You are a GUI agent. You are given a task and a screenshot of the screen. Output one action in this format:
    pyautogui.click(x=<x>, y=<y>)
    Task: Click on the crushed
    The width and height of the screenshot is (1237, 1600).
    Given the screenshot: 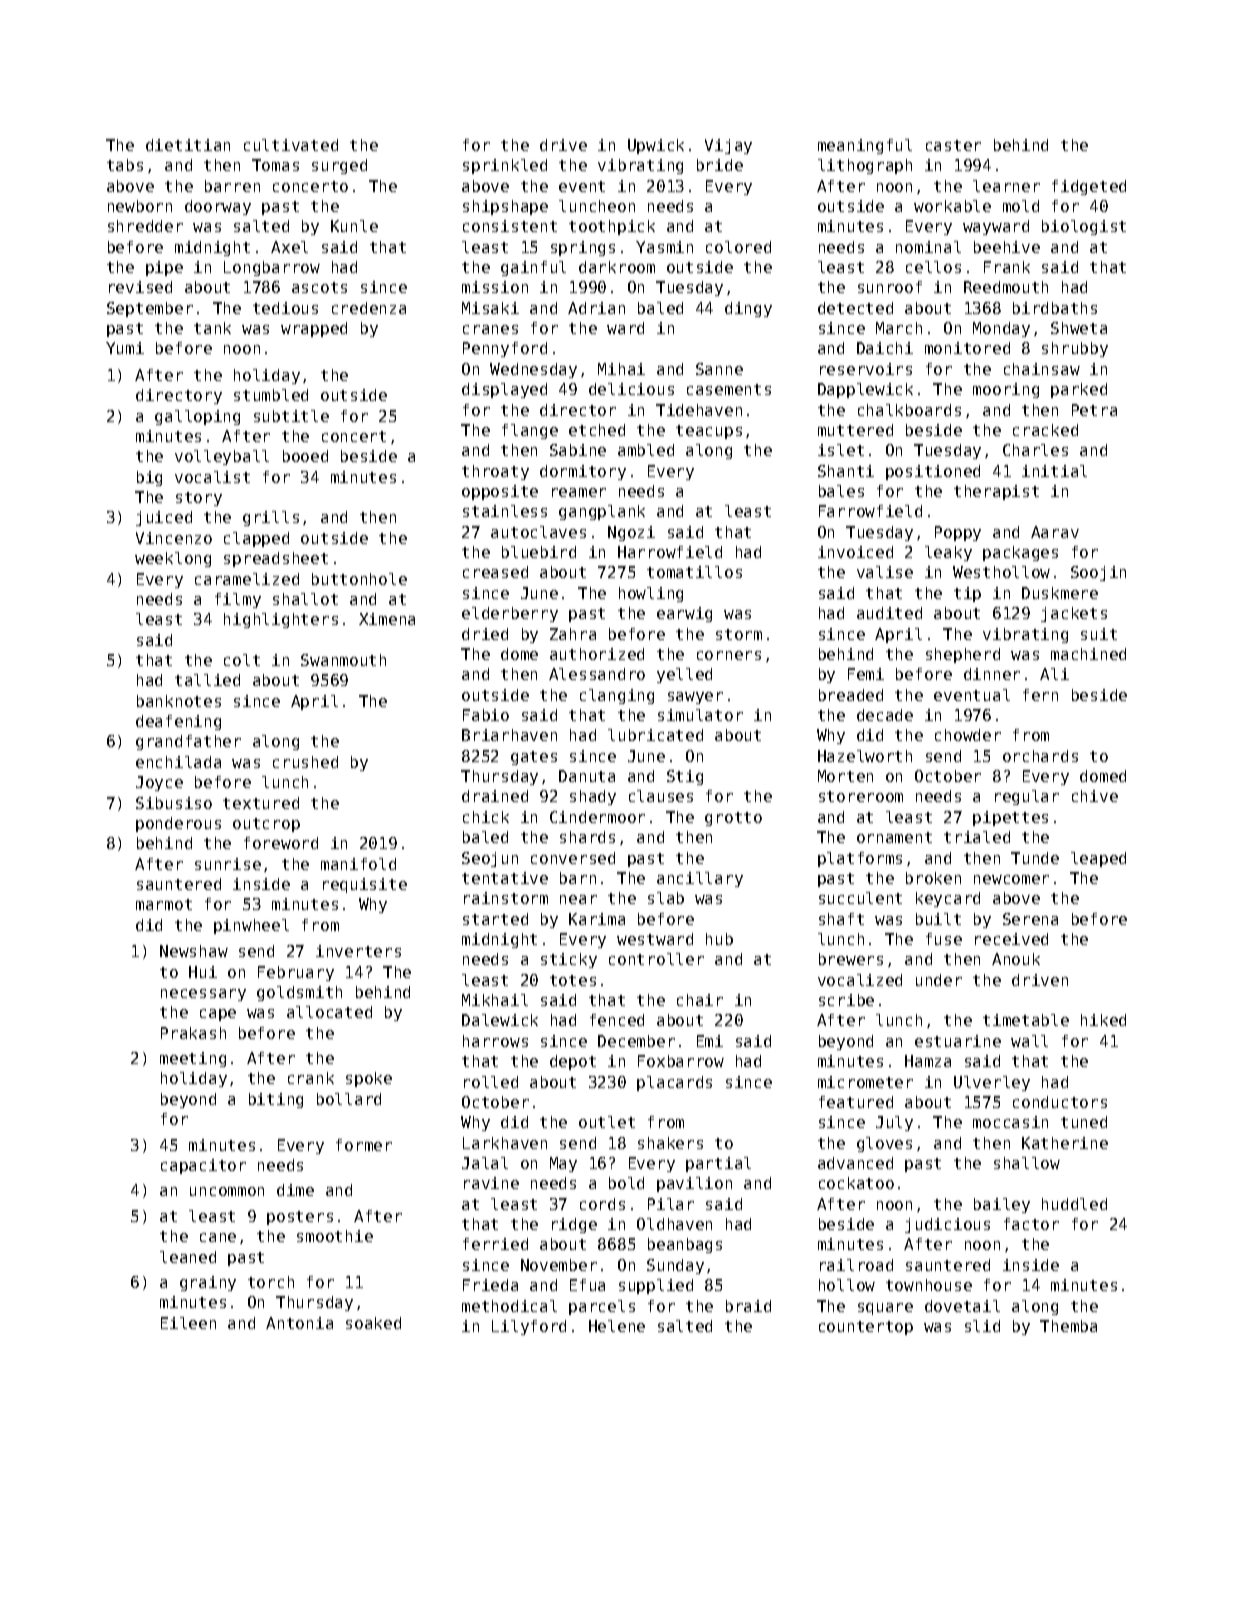 What is the action you would take?
    pyautogui.click(x=305, y=762)
